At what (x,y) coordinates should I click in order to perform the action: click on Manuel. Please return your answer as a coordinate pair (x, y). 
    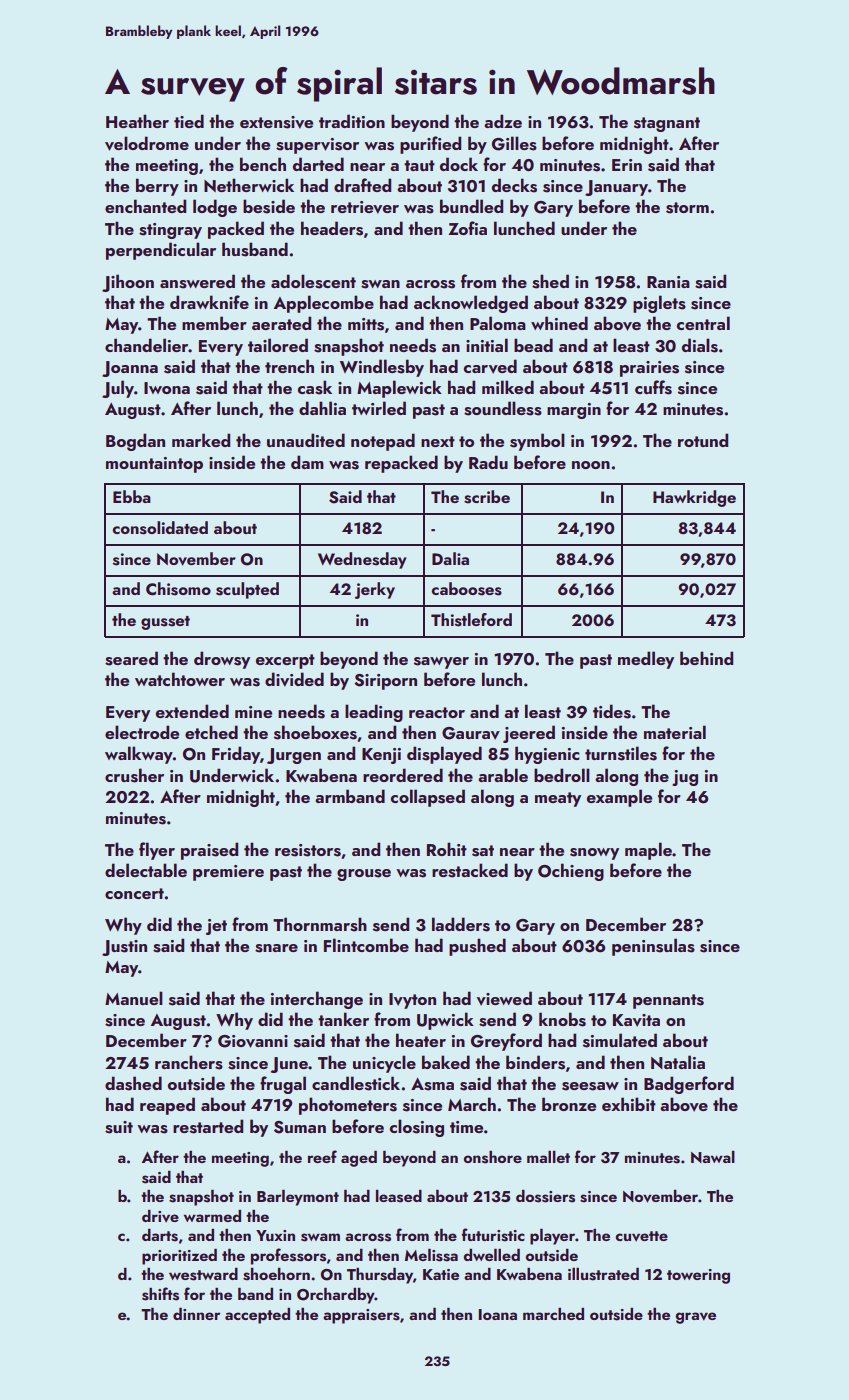
    Looking at the image, I should click on (134, 998).
